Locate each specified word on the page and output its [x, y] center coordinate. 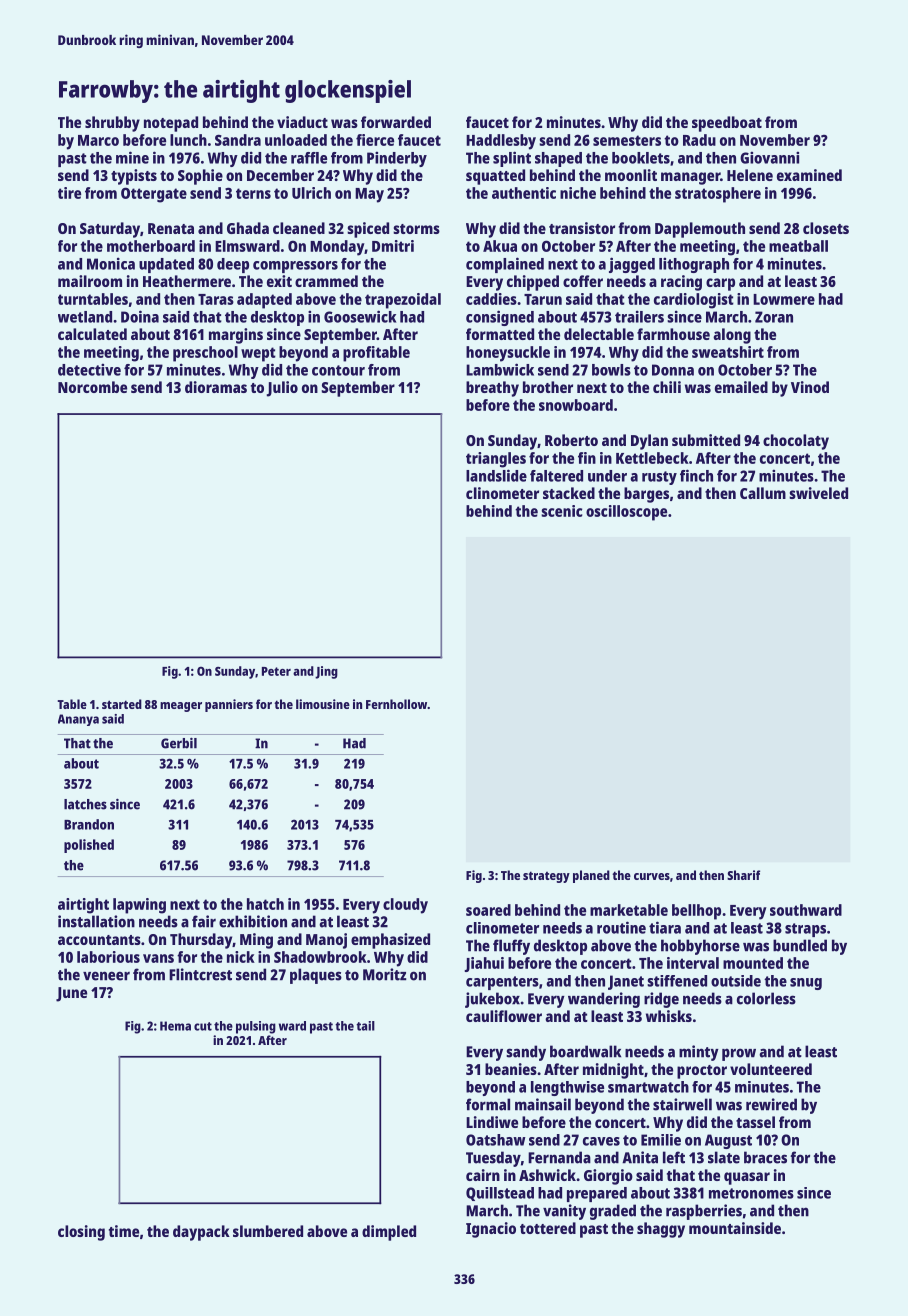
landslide [496, 475]
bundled [800, 945]
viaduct [302, 122]
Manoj [326, 941]
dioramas [216, 387]
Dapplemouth [700, 230]
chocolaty [796, 442]
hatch [265, 904]
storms [416, 229]
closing [81, 1233]
